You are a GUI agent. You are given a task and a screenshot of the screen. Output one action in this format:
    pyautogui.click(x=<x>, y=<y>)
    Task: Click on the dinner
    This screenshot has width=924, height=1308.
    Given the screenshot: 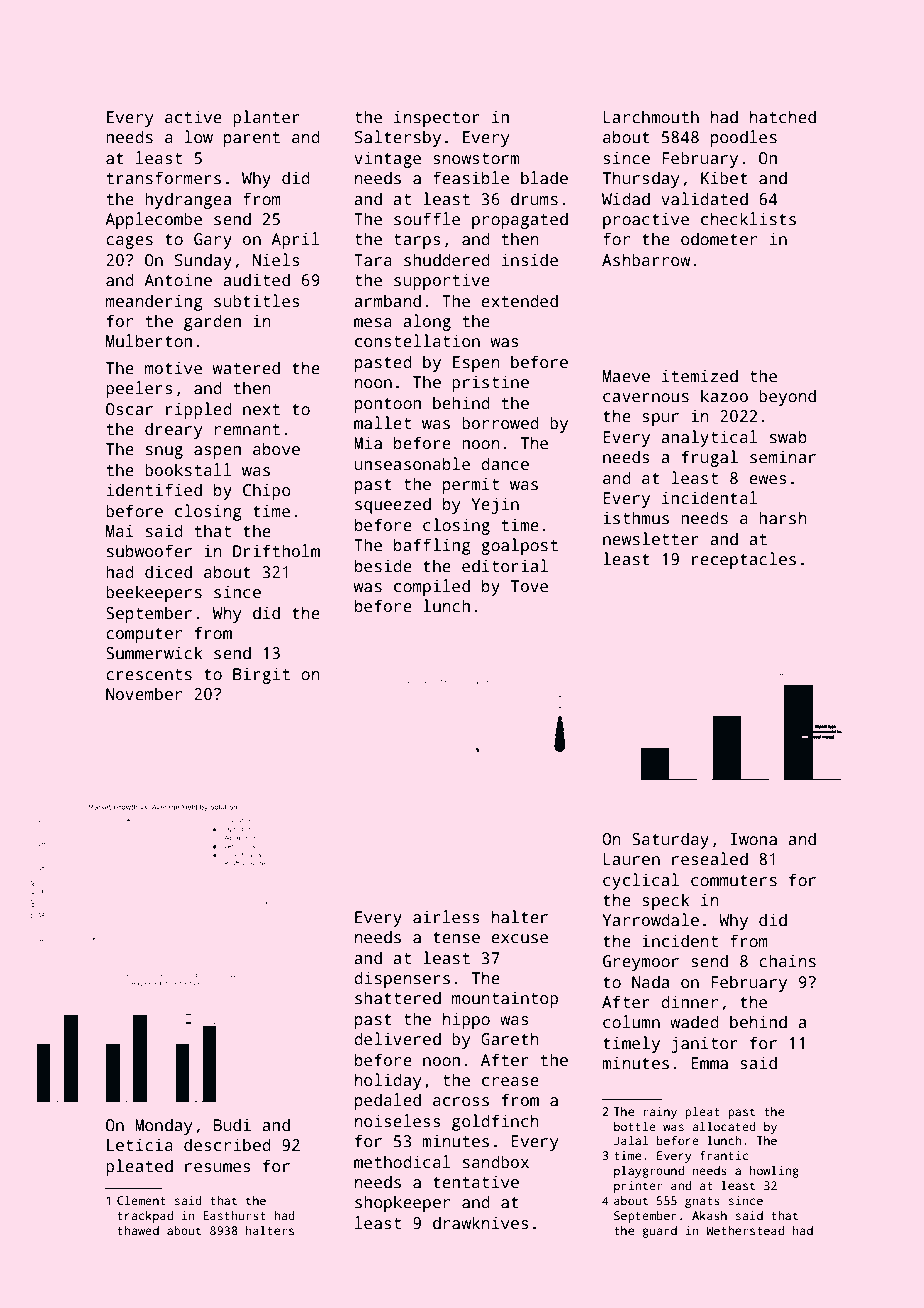 What is the action you would take?
    pyautogui.click(x=689, y=1001)
